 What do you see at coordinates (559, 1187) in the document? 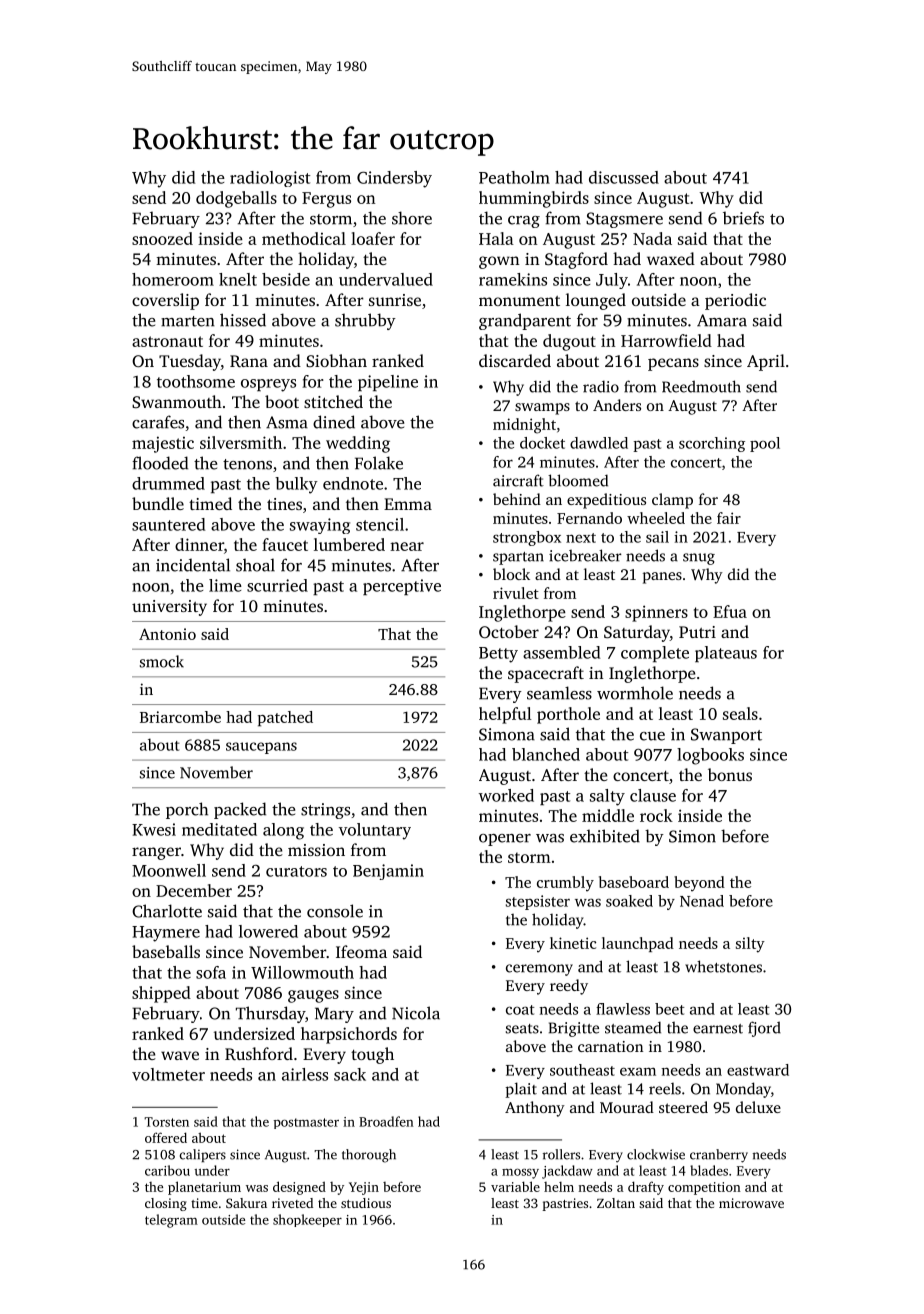
I see `helm` at bounding box center [559, 1187].
